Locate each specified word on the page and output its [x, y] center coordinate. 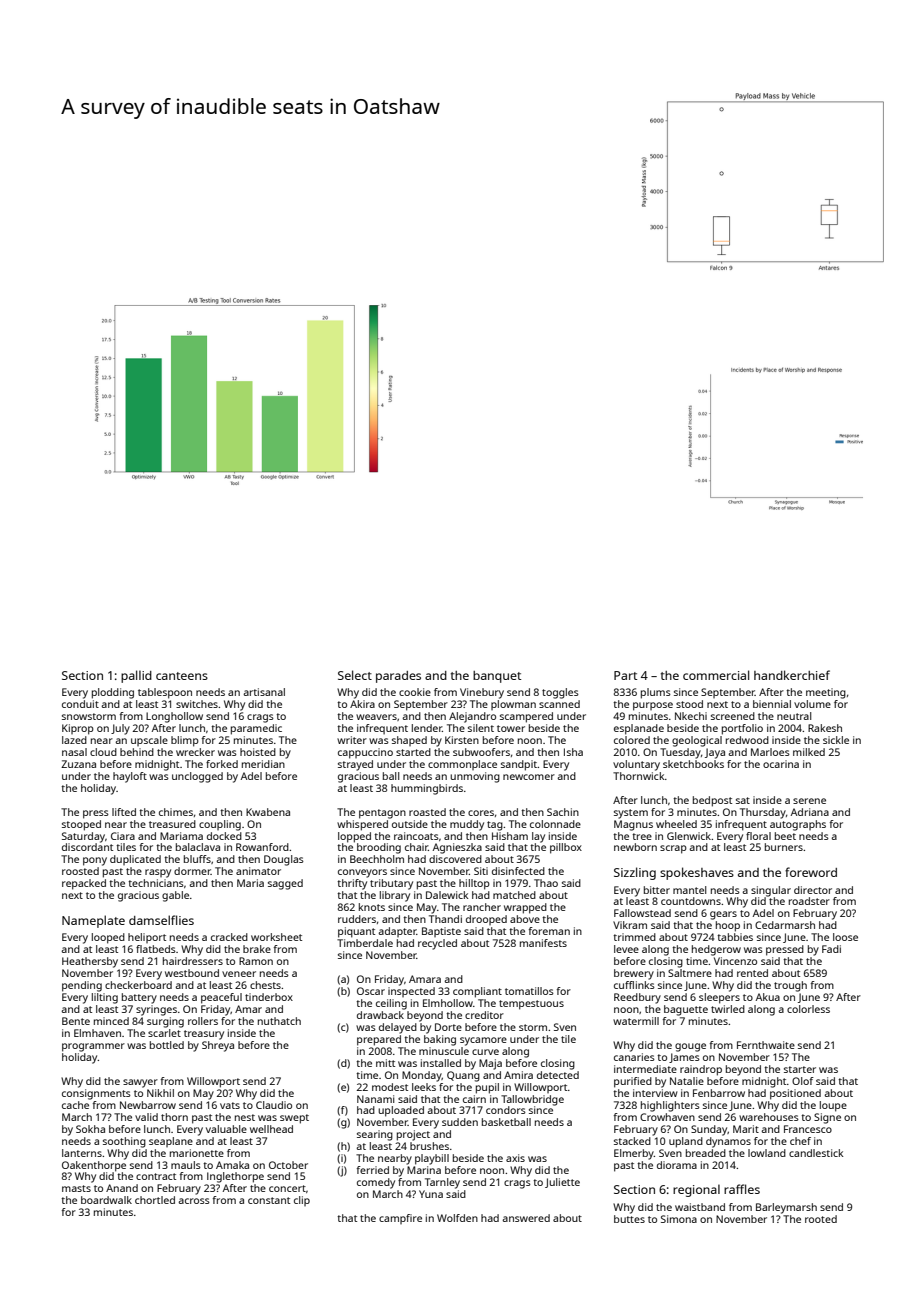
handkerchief [792, 675]
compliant [477, 992]
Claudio [274, 1105]
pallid [136, 676]
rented [752, 973]
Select [355, 675]
